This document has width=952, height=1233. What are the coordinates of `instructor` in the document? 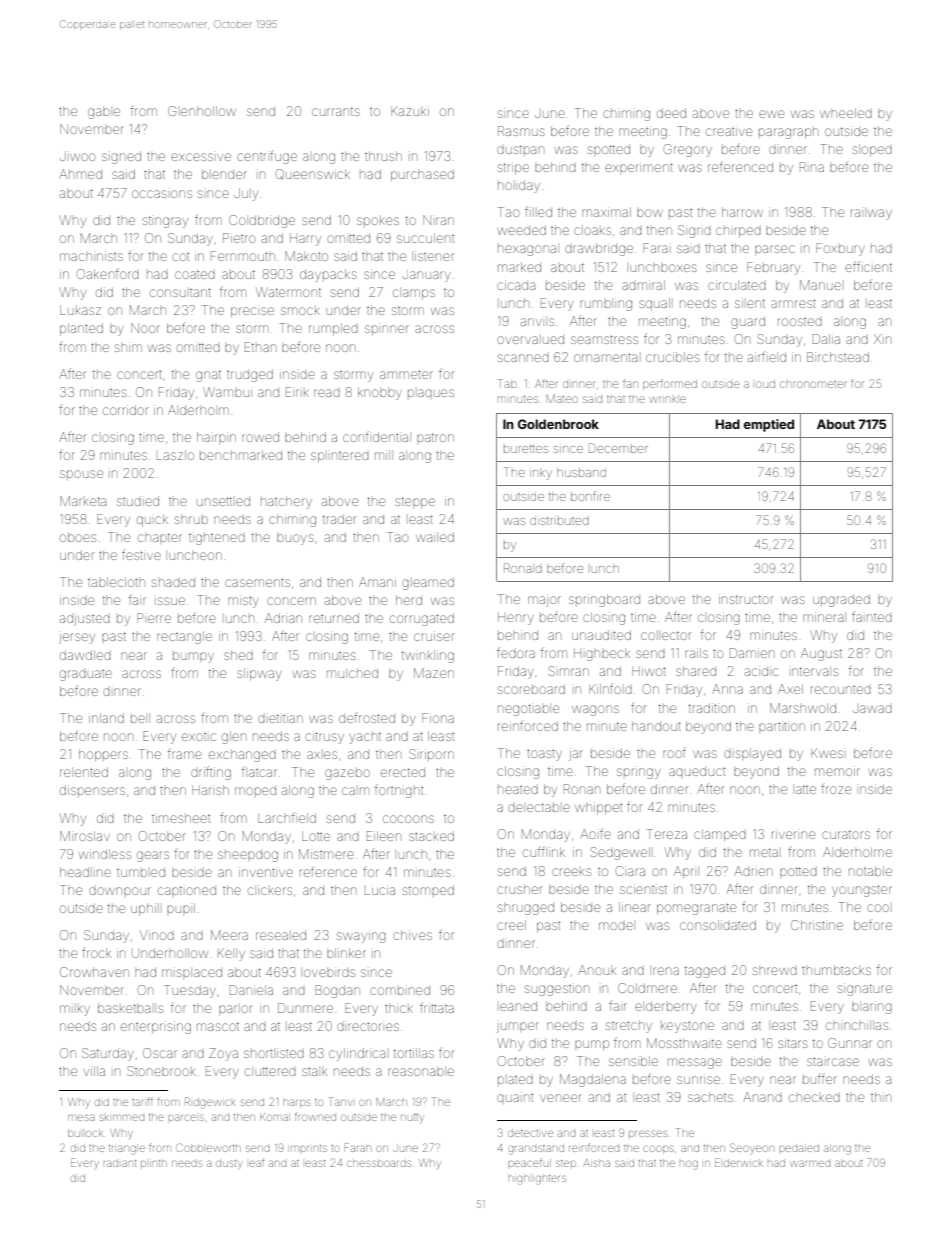 It's located at (746, 599).
